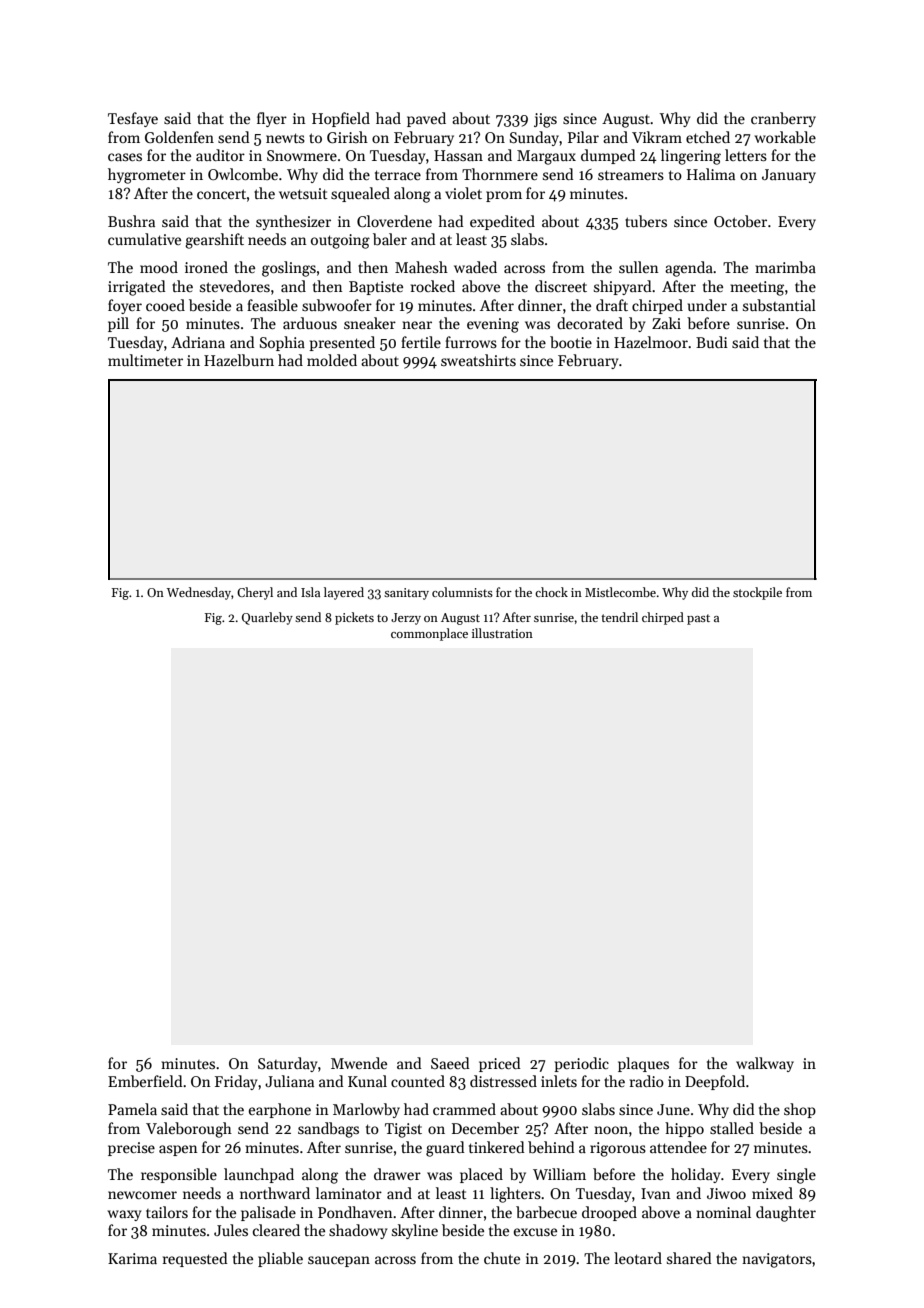 The height and width of the screenshot is (1308, 924). What do you see at coordinates (502, 633) in the screenshot?
I see `illustration` at bounding box center [502, 633].
